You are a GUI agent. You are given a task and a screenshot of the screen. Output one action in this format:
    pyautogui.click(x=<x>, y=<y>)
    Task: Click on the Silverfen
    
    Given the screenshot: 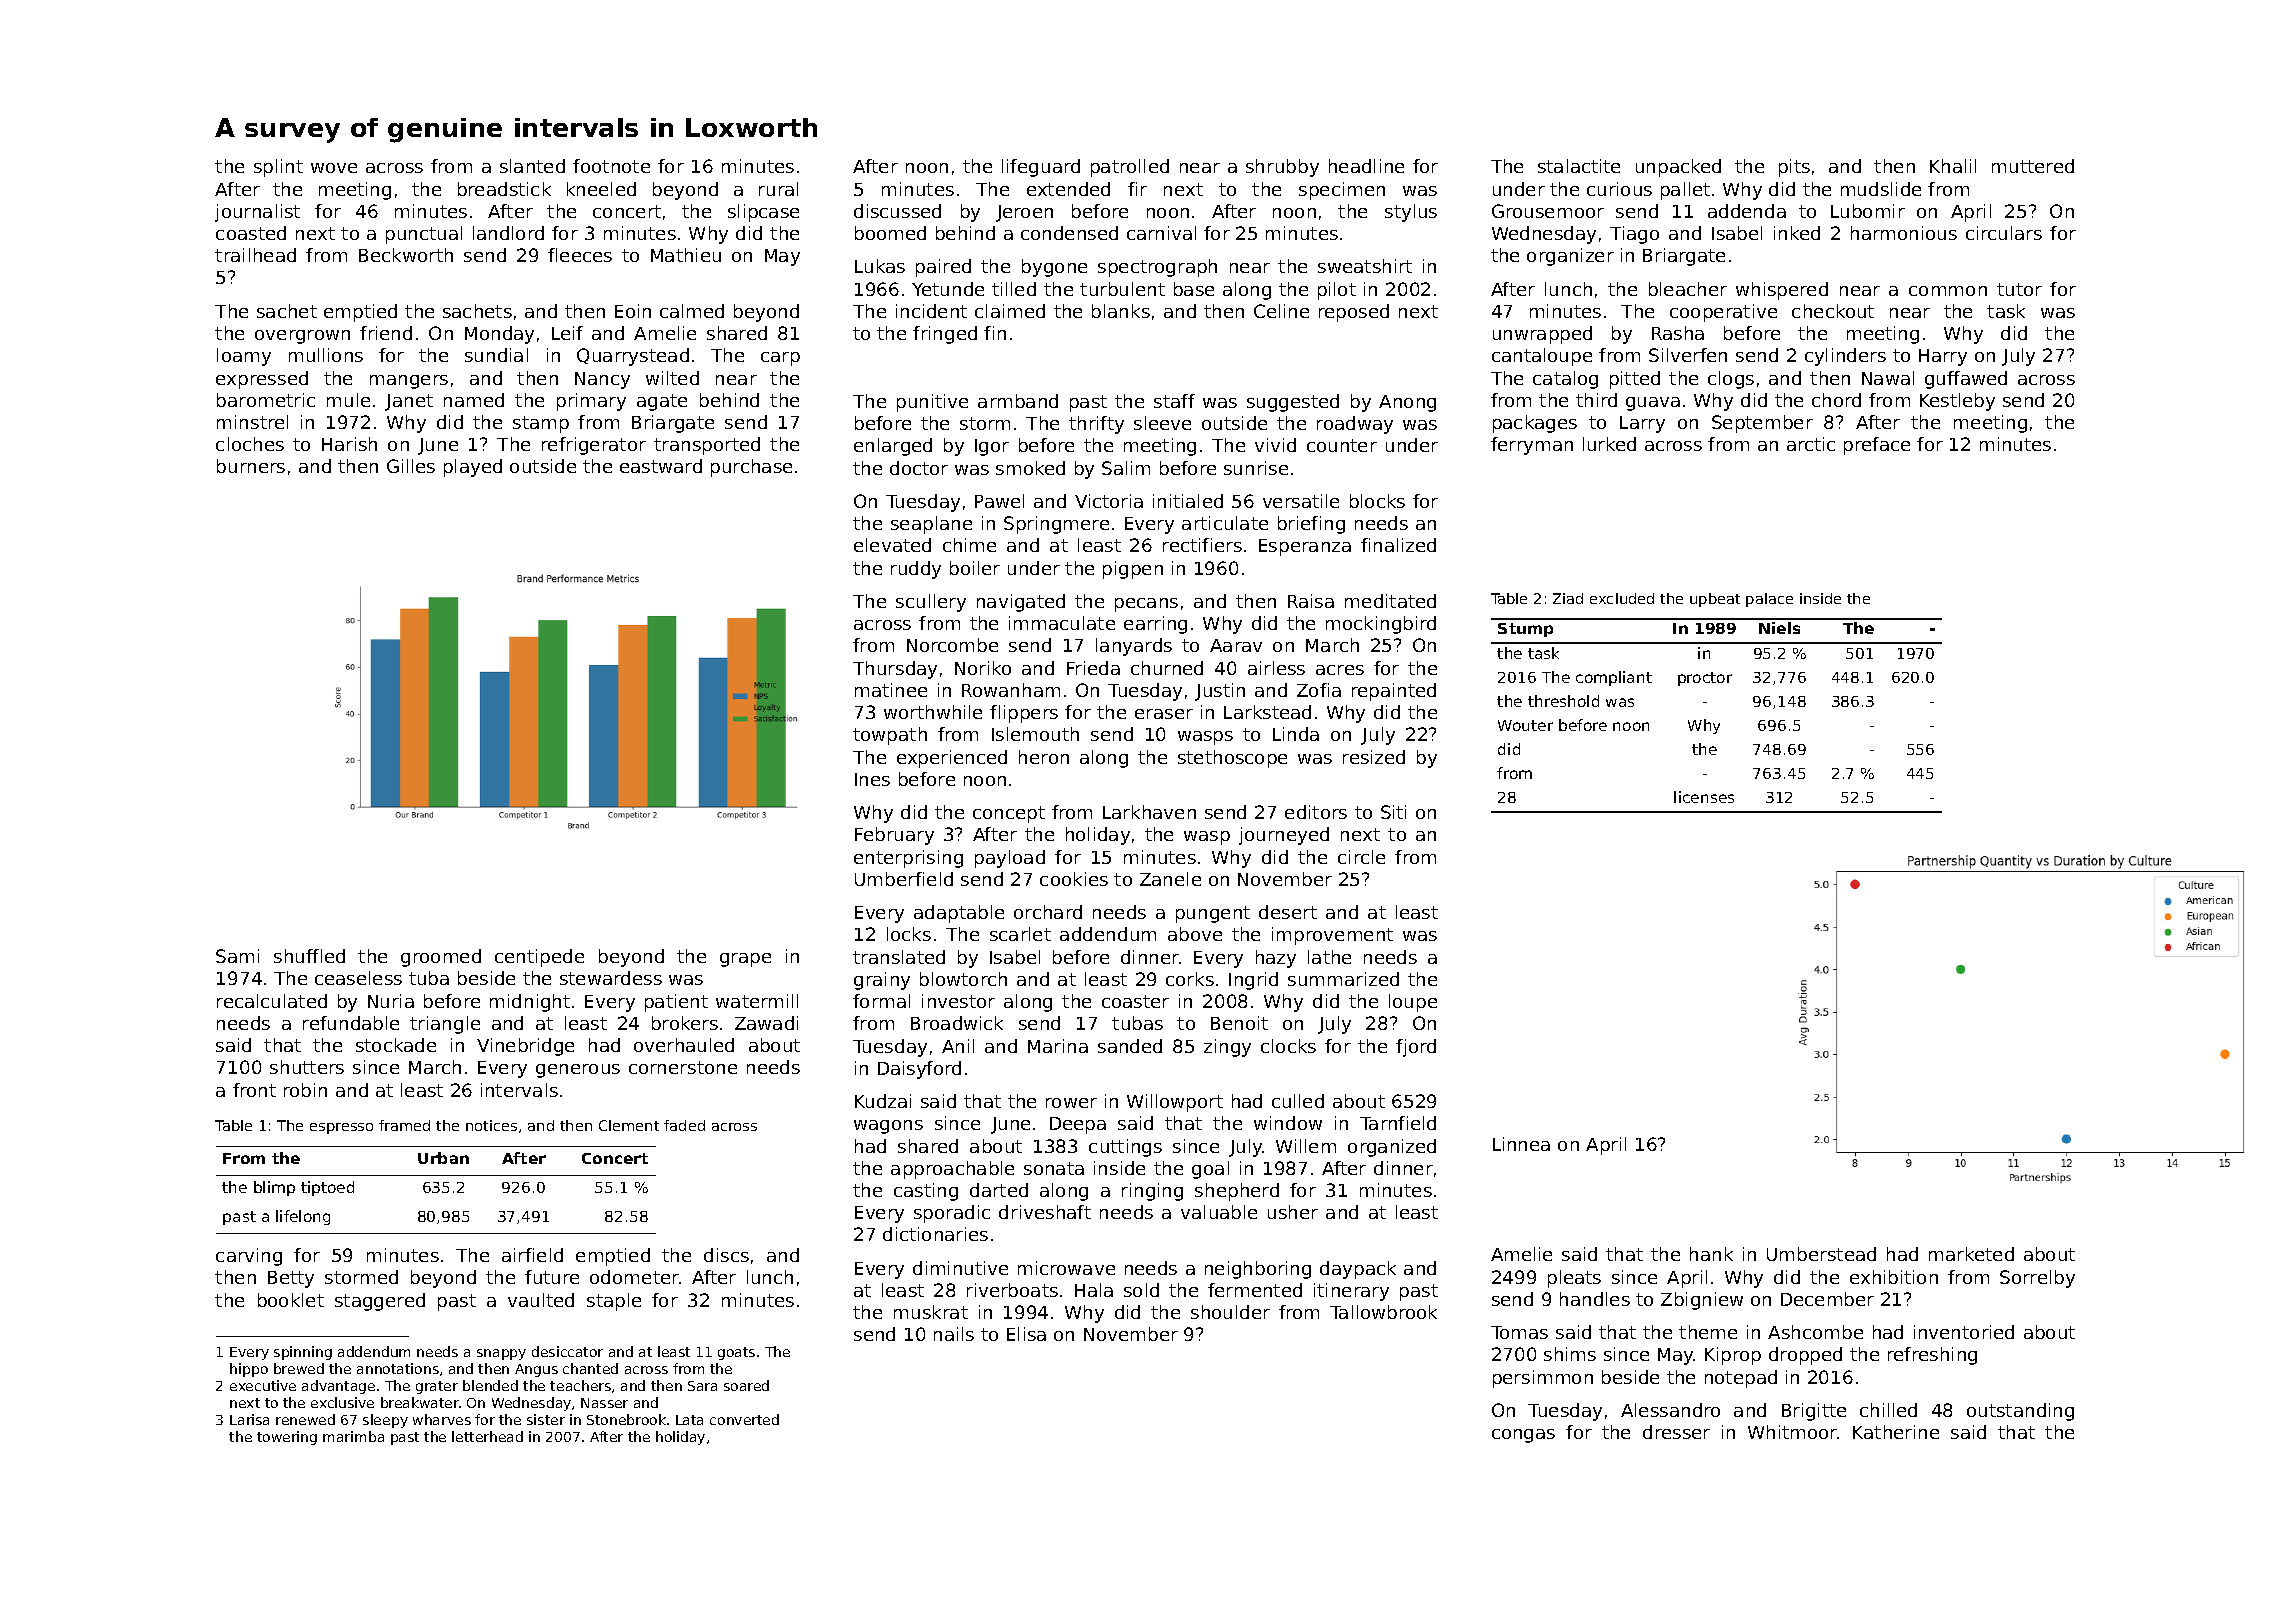 What is the action you would take?
    pyautogui.click(x=1688, y=355)
